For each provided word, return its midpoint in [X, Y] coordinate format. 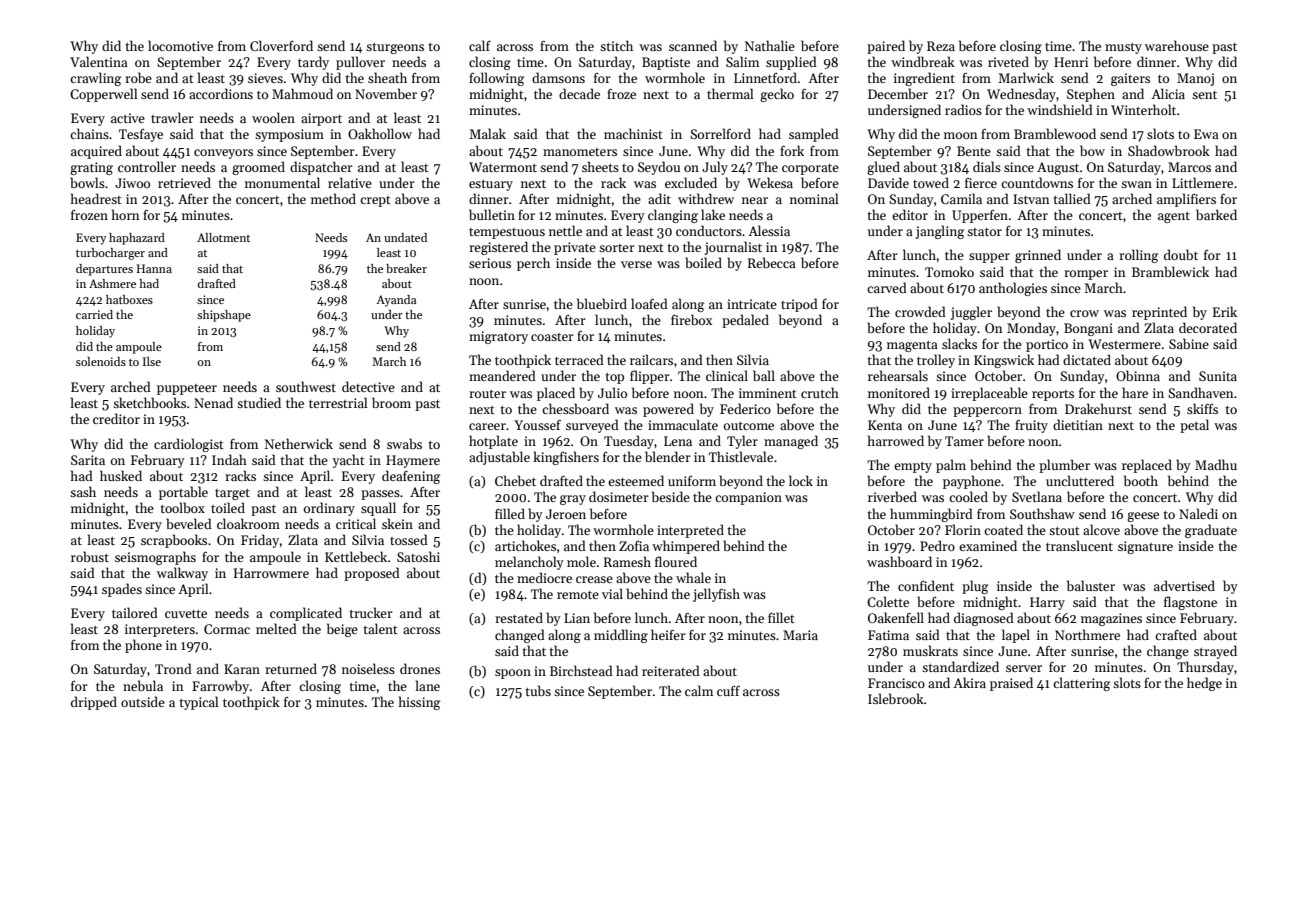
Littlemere [1202, 182]
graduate [1211, 531]
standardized [960, 666]
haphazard [137, 239]
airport [321, 119]
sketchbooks [149, 402]
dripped [94, 703]
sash [83, 491]
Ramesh [627, 561]
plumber [1064, 466]
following [496, 79]
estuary [491, 185]
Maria [800, 635]
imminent [768, 393]
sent [1204, 95]
